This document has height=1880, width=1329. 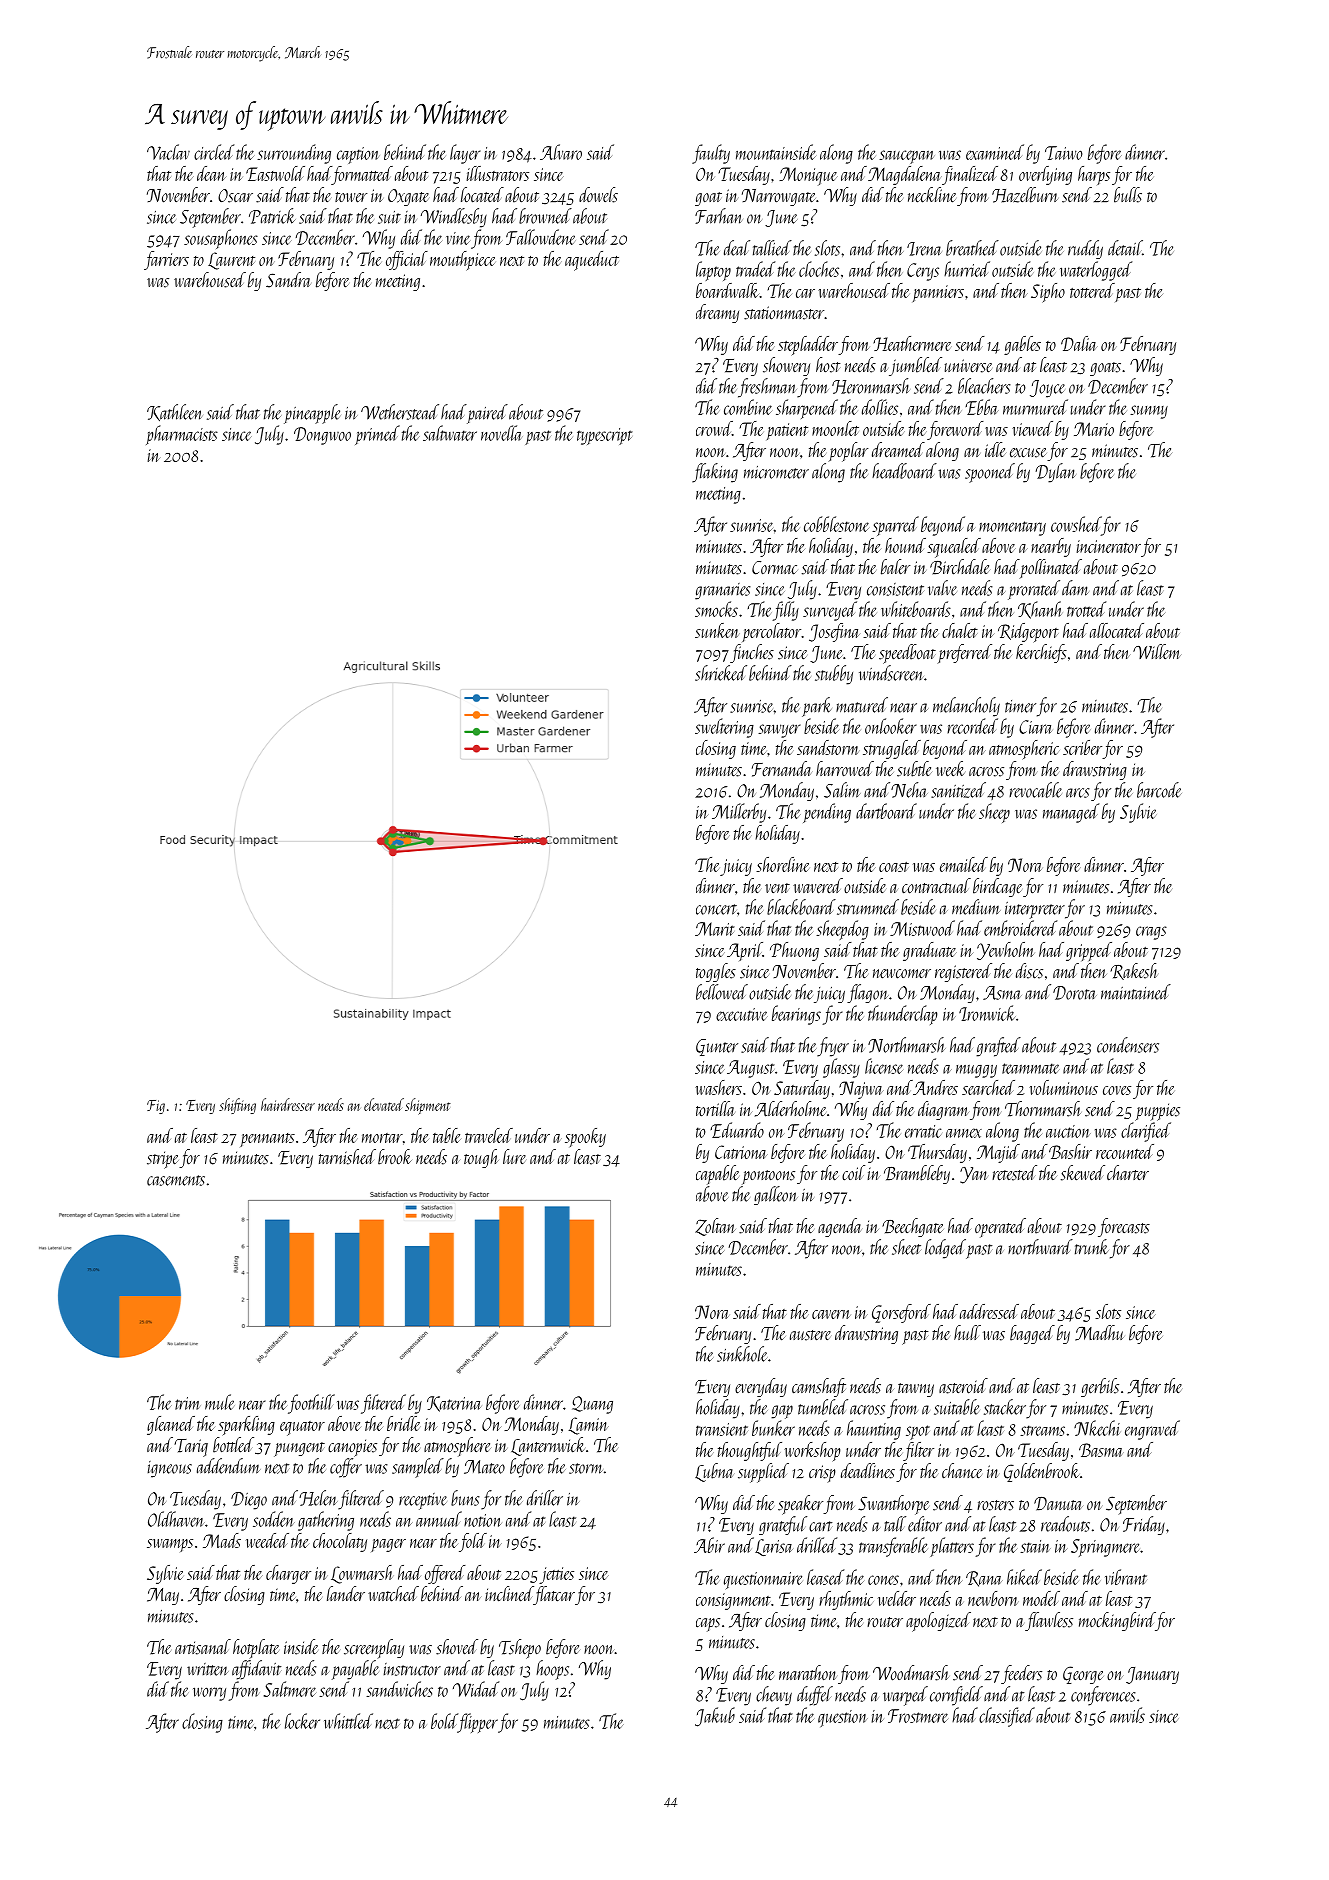 What do you see at coordinates (214, 152) in the document?
I see `circled` at bounding box center [214, 152].
